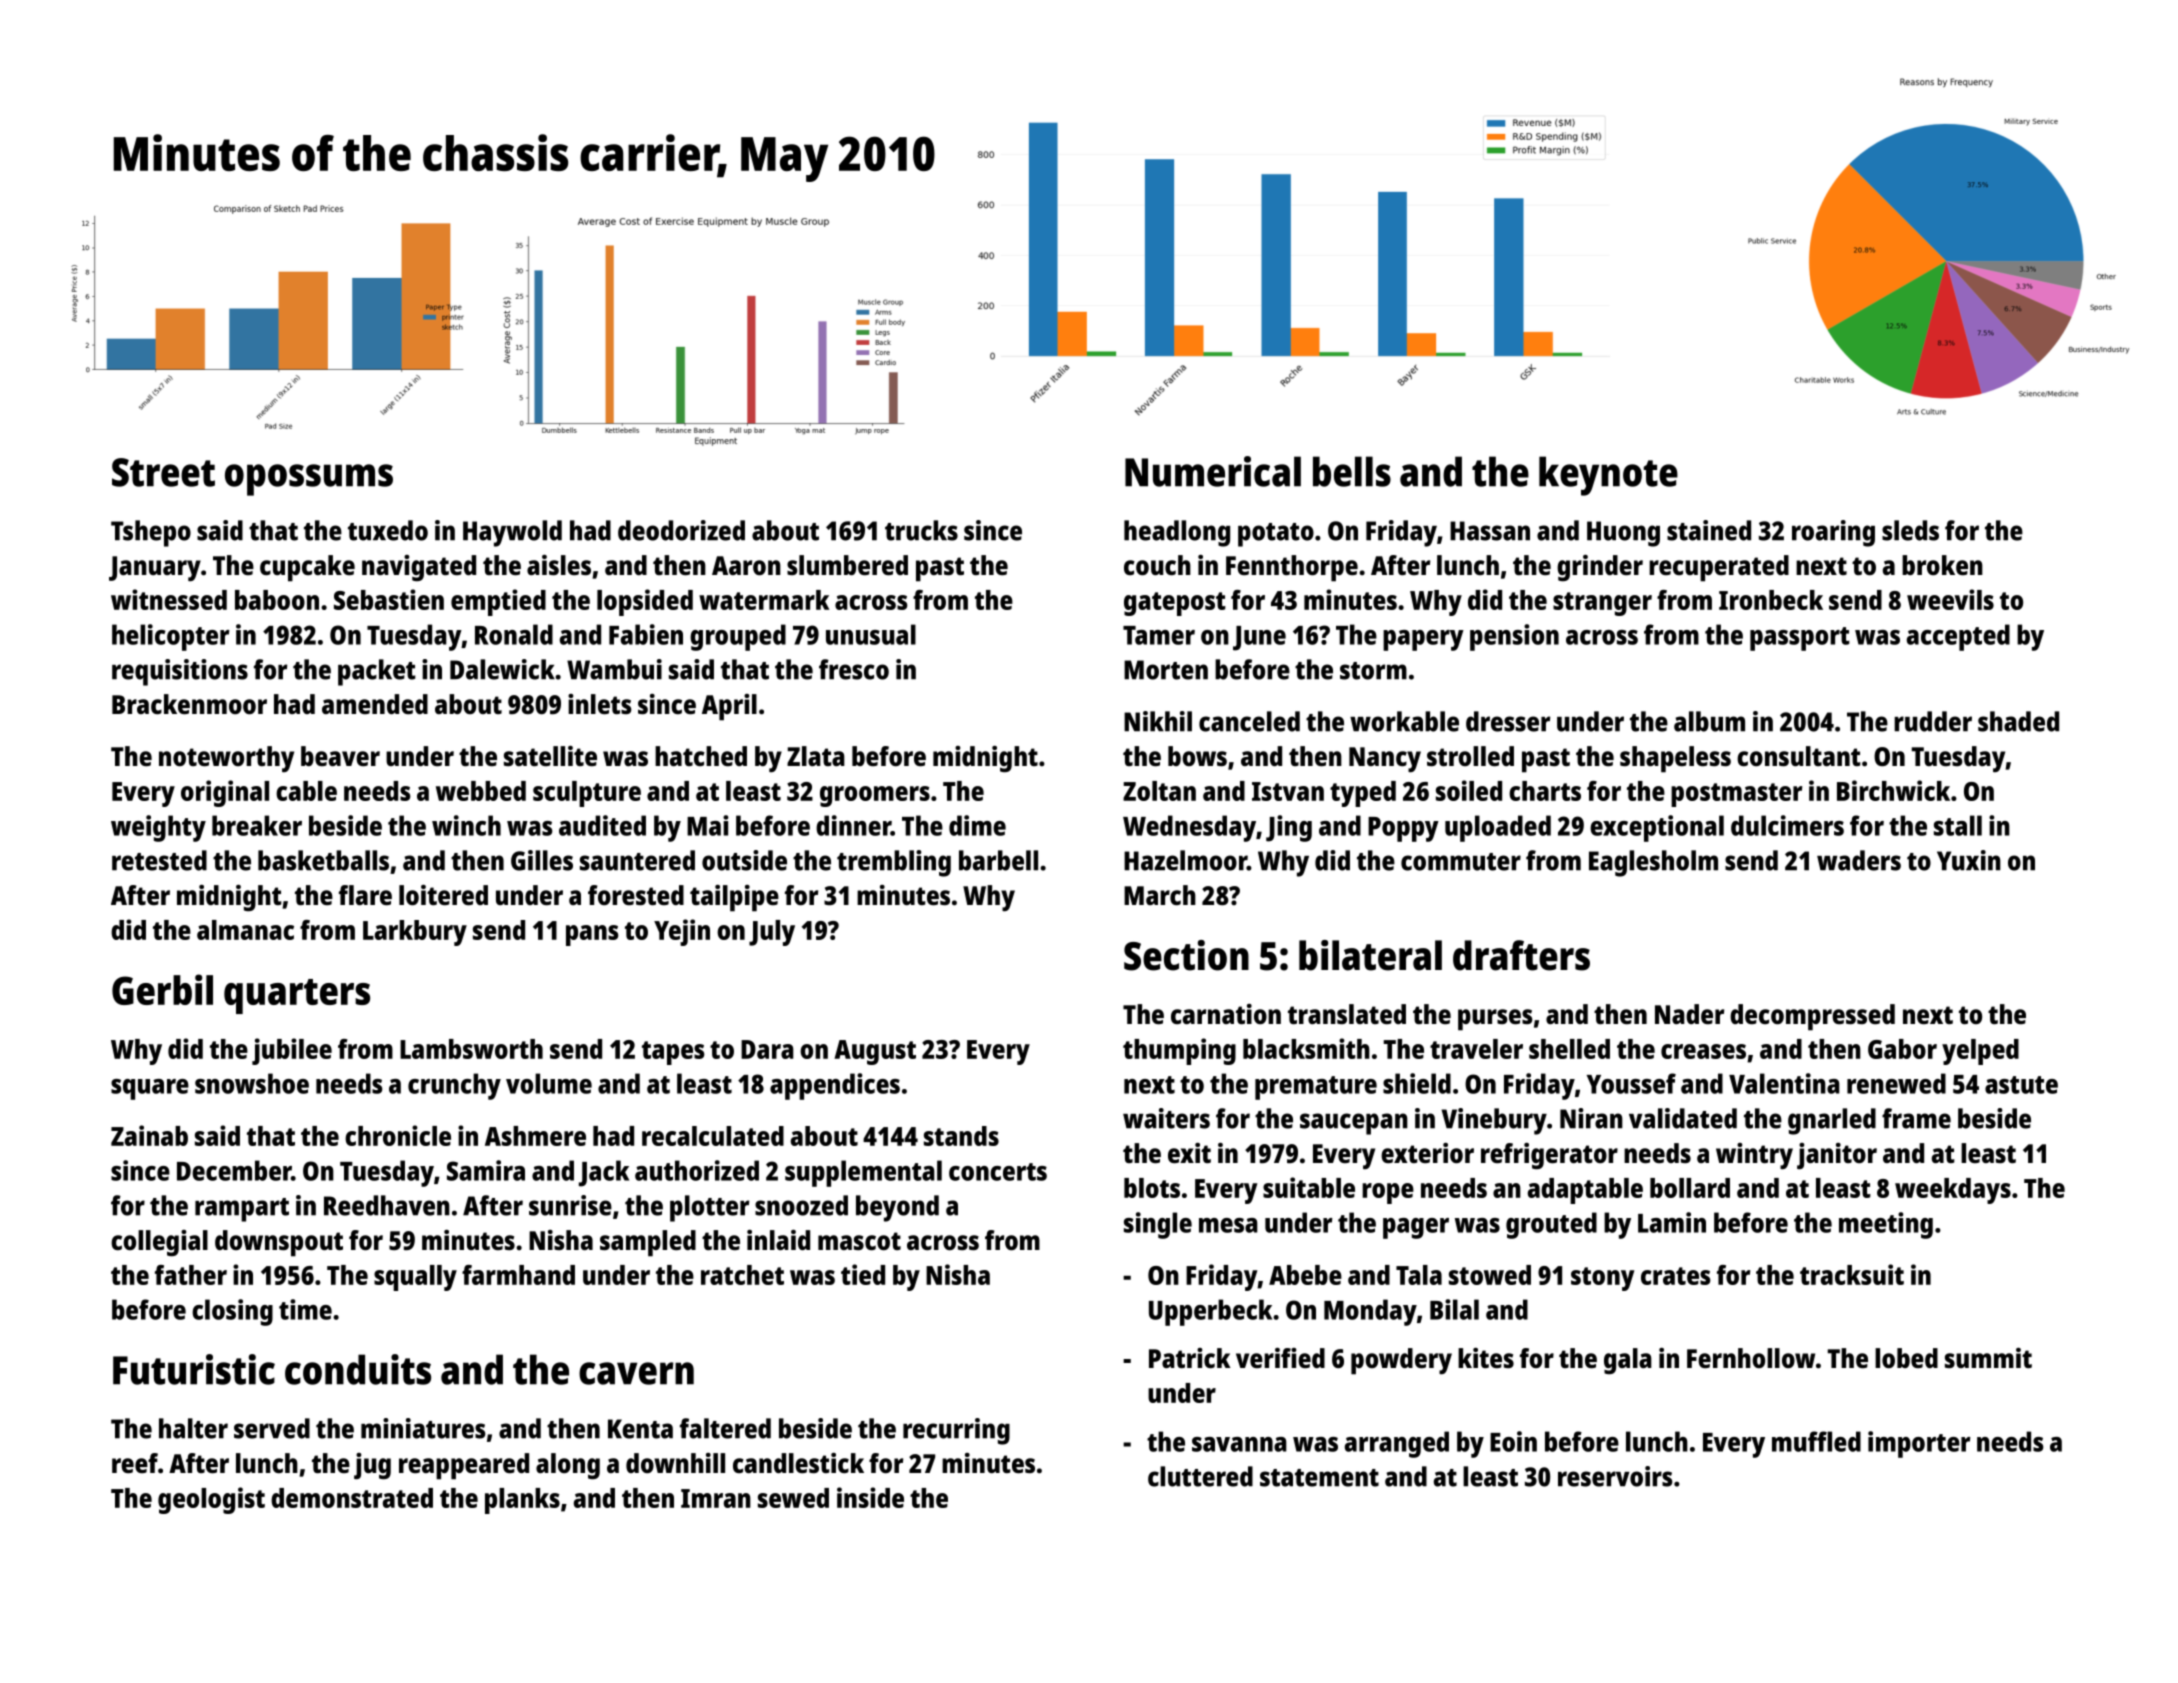 The width and height of the screenshot is (2178, 1683). I want to click on saucepan, so click(1354, 1124).
